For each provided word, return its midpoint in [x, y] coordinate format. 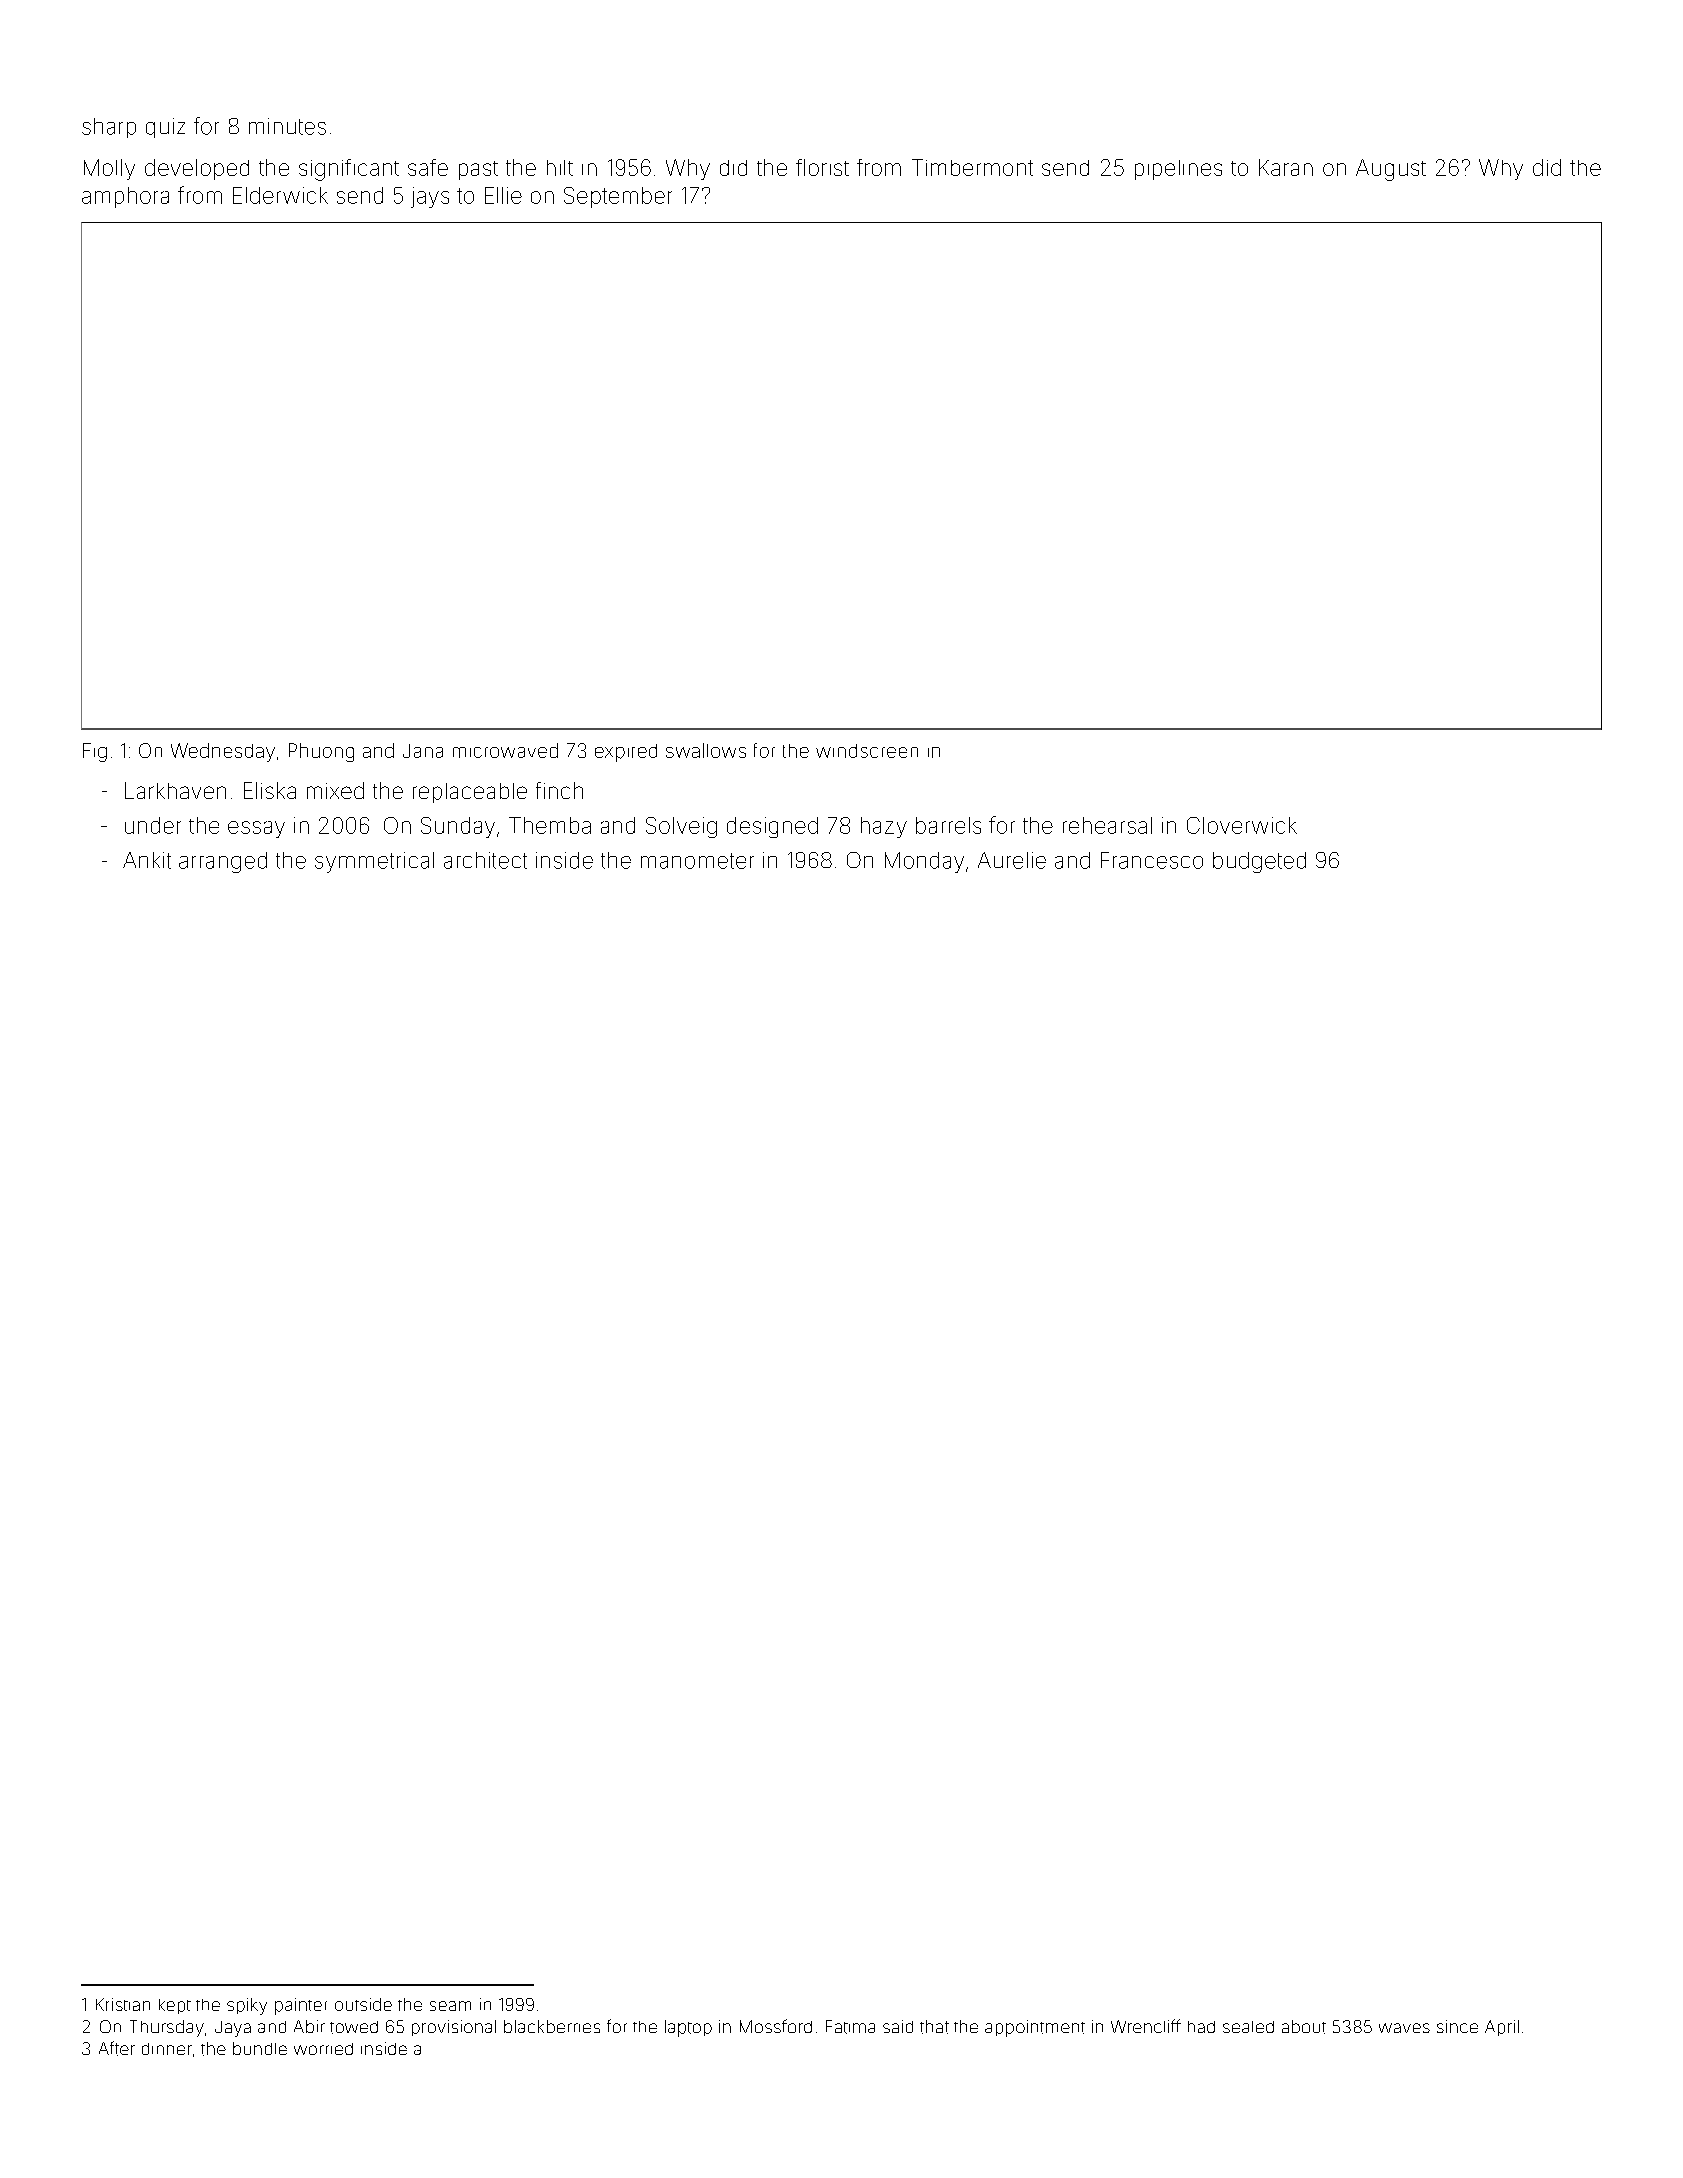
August [1391, 170]
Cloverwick [1242, 825]
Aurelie [1012, 860]
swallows [706, 750]
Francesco [1152, 860]
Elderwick [280, 195]
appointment [1035, 2028]
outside [363, 2004]
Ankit [147, 860]
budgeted [1259, 862]
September [618, 197]
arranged [223, 862]
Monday [924, 862]
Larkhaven [175, 790]
